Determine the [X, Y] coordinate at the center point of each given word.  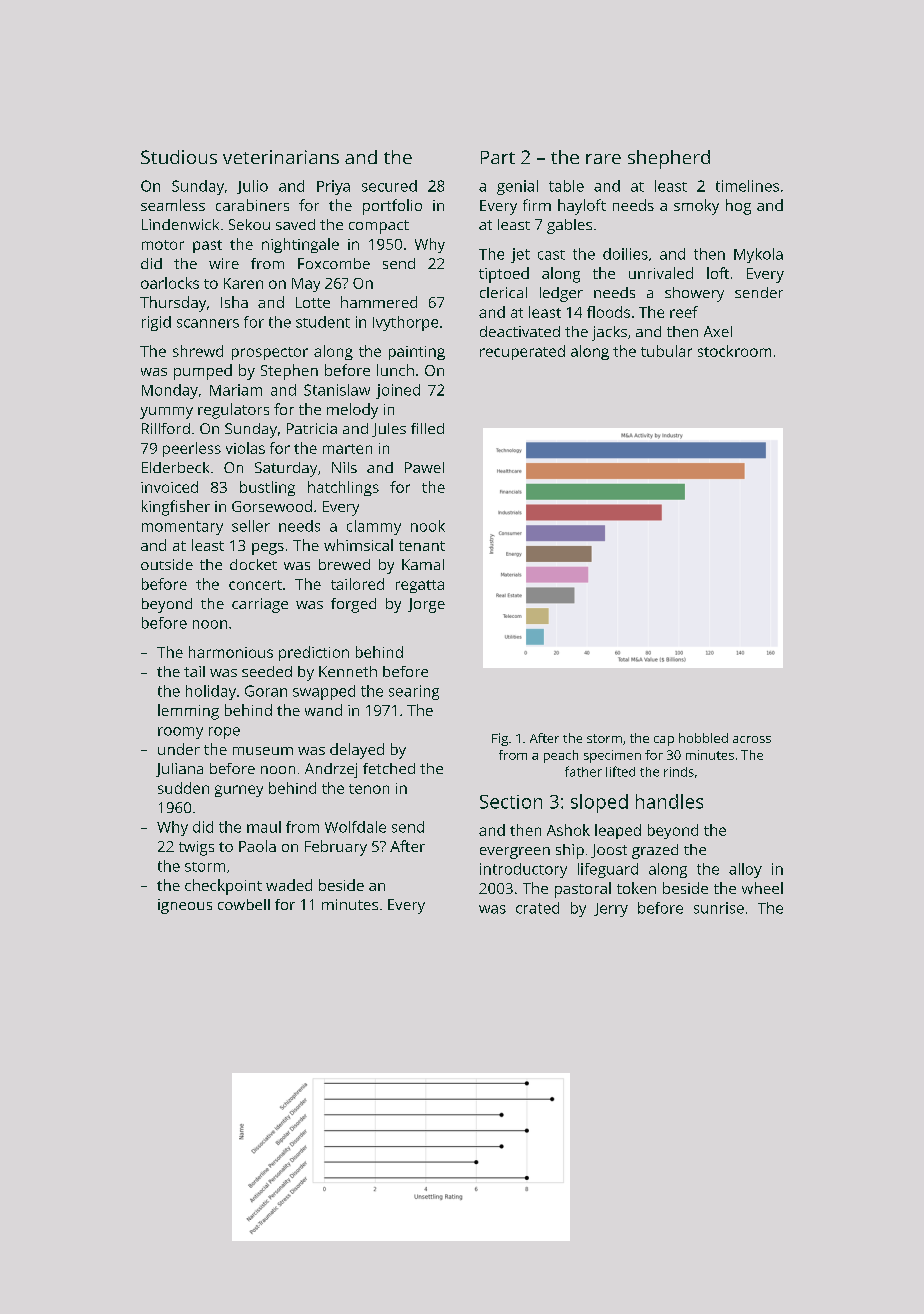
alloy [745, 870]
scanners [208, 323]
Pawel [424, 467]
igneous [185, 906]
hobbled [703, 738]
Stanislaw [337, 390]
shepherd [669, 159]
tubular [666, 351]
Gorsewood [272, 506]
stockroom [734, 351]
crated [537, 908]
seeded [267, 671]
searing [414, 692]
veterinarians [281, 157]
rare [603, 159]
